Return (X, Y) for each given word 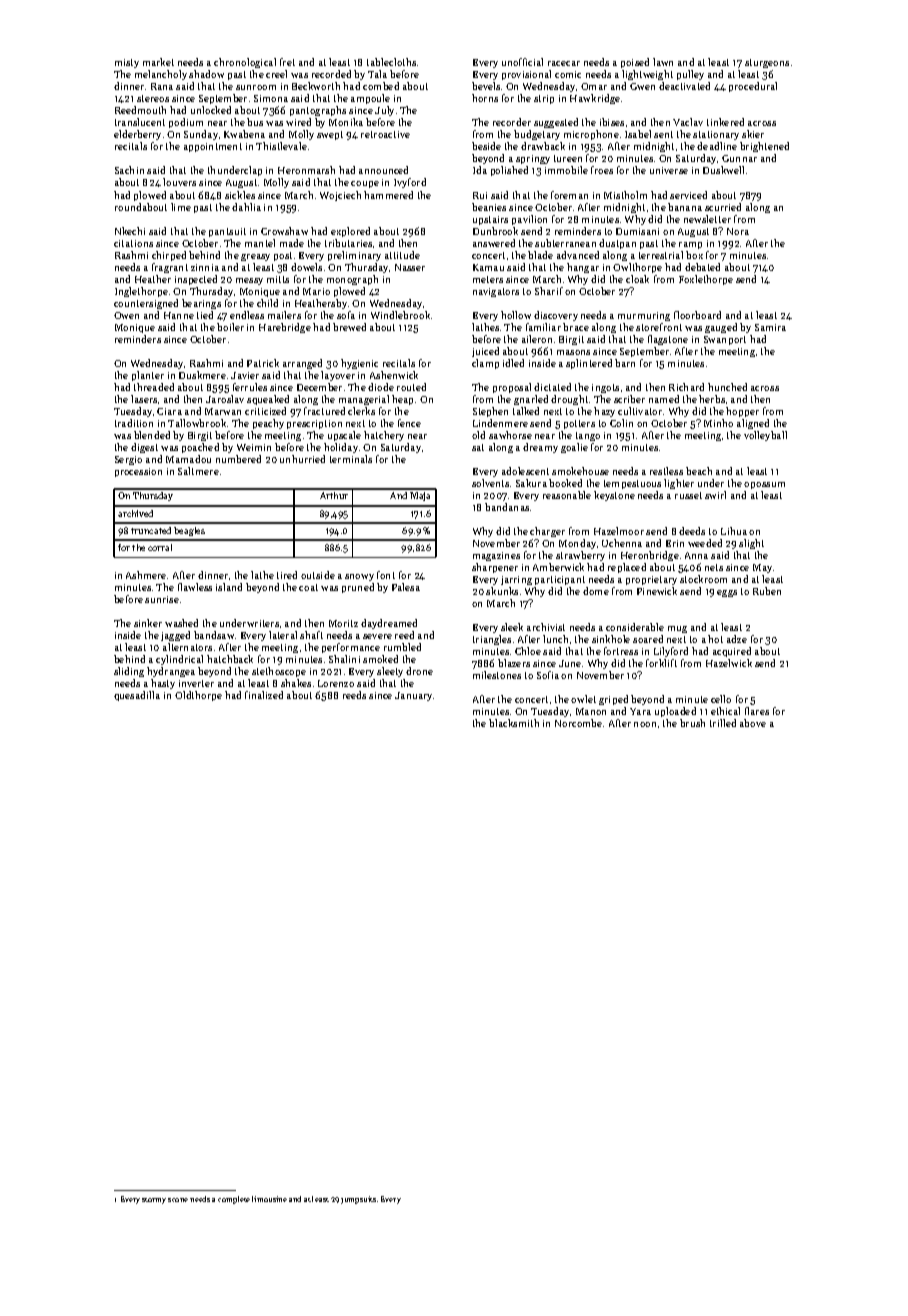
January (413, 696)
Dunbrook (495, 231)
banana (685, 207)
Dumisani (637, 231)
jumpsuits (358, 1200)
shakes (296, 683)
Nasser (410, 267)
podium (186, 123)
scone (178, 1200)
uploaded (675, 712)
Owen (126, 315)
